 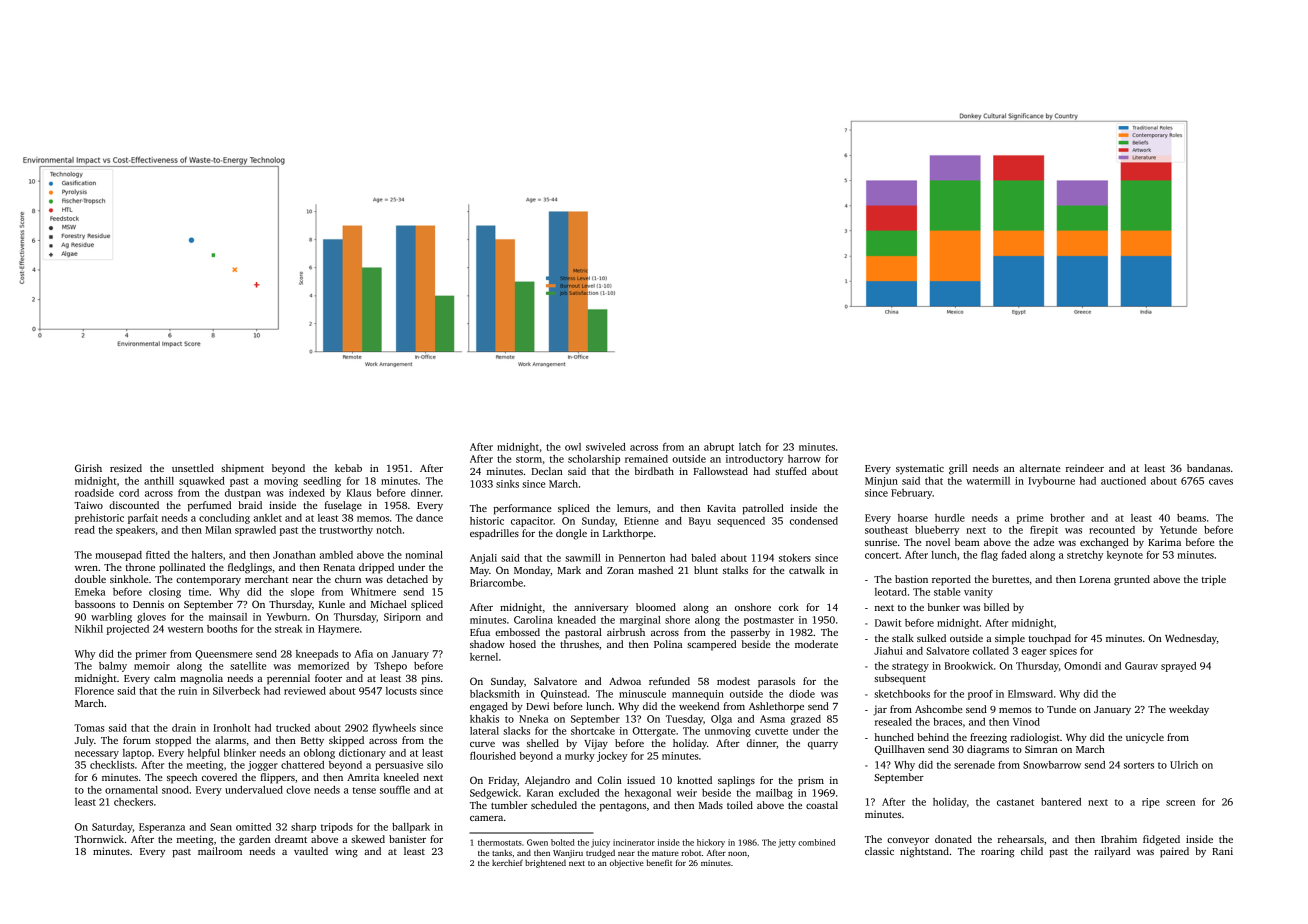 I want to click on Zoran, so click(x=620, y=570).
